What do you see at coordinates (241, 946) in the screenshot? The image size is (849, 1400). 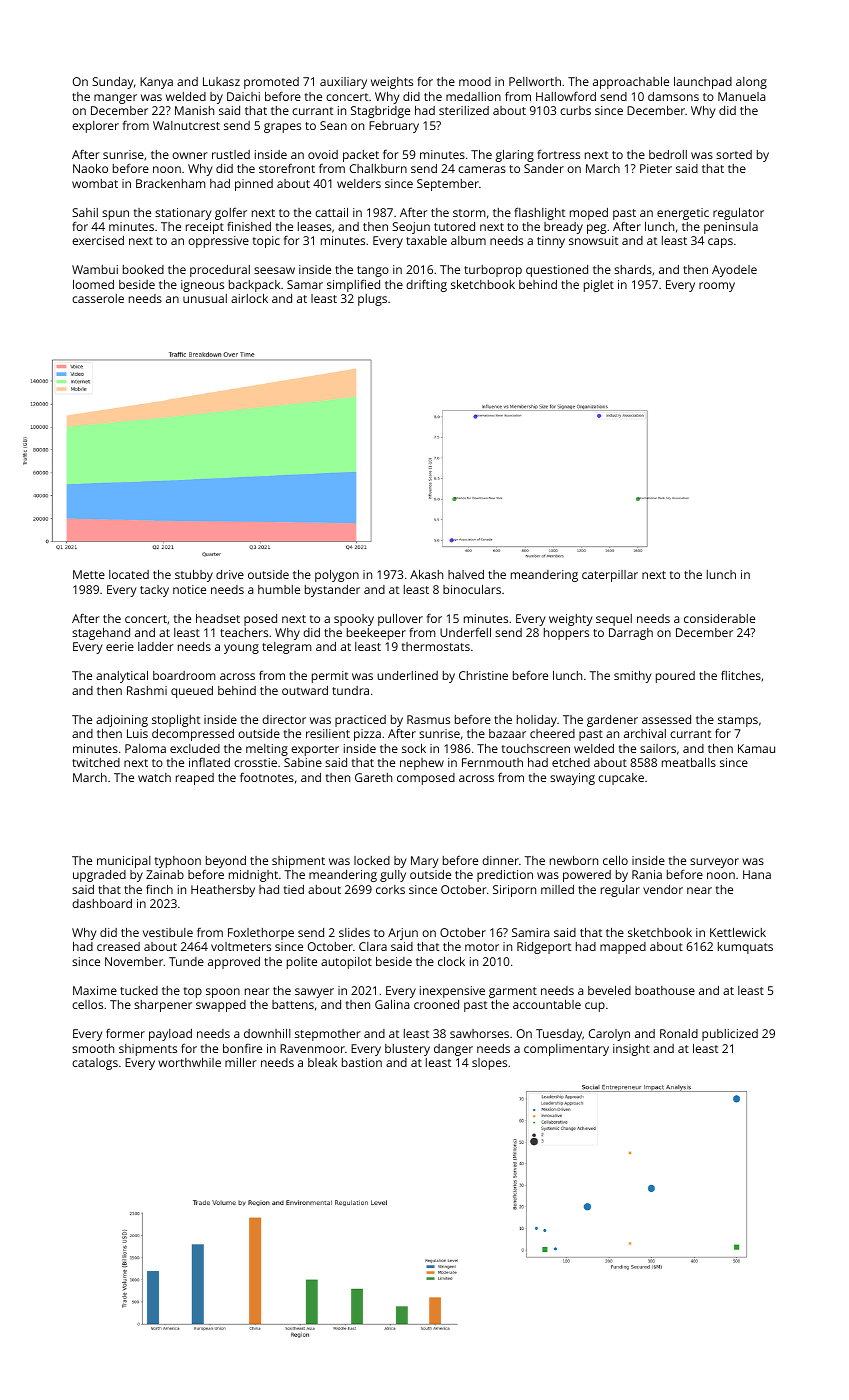 I see `voltmeters` at bounding box center [241, 946].
